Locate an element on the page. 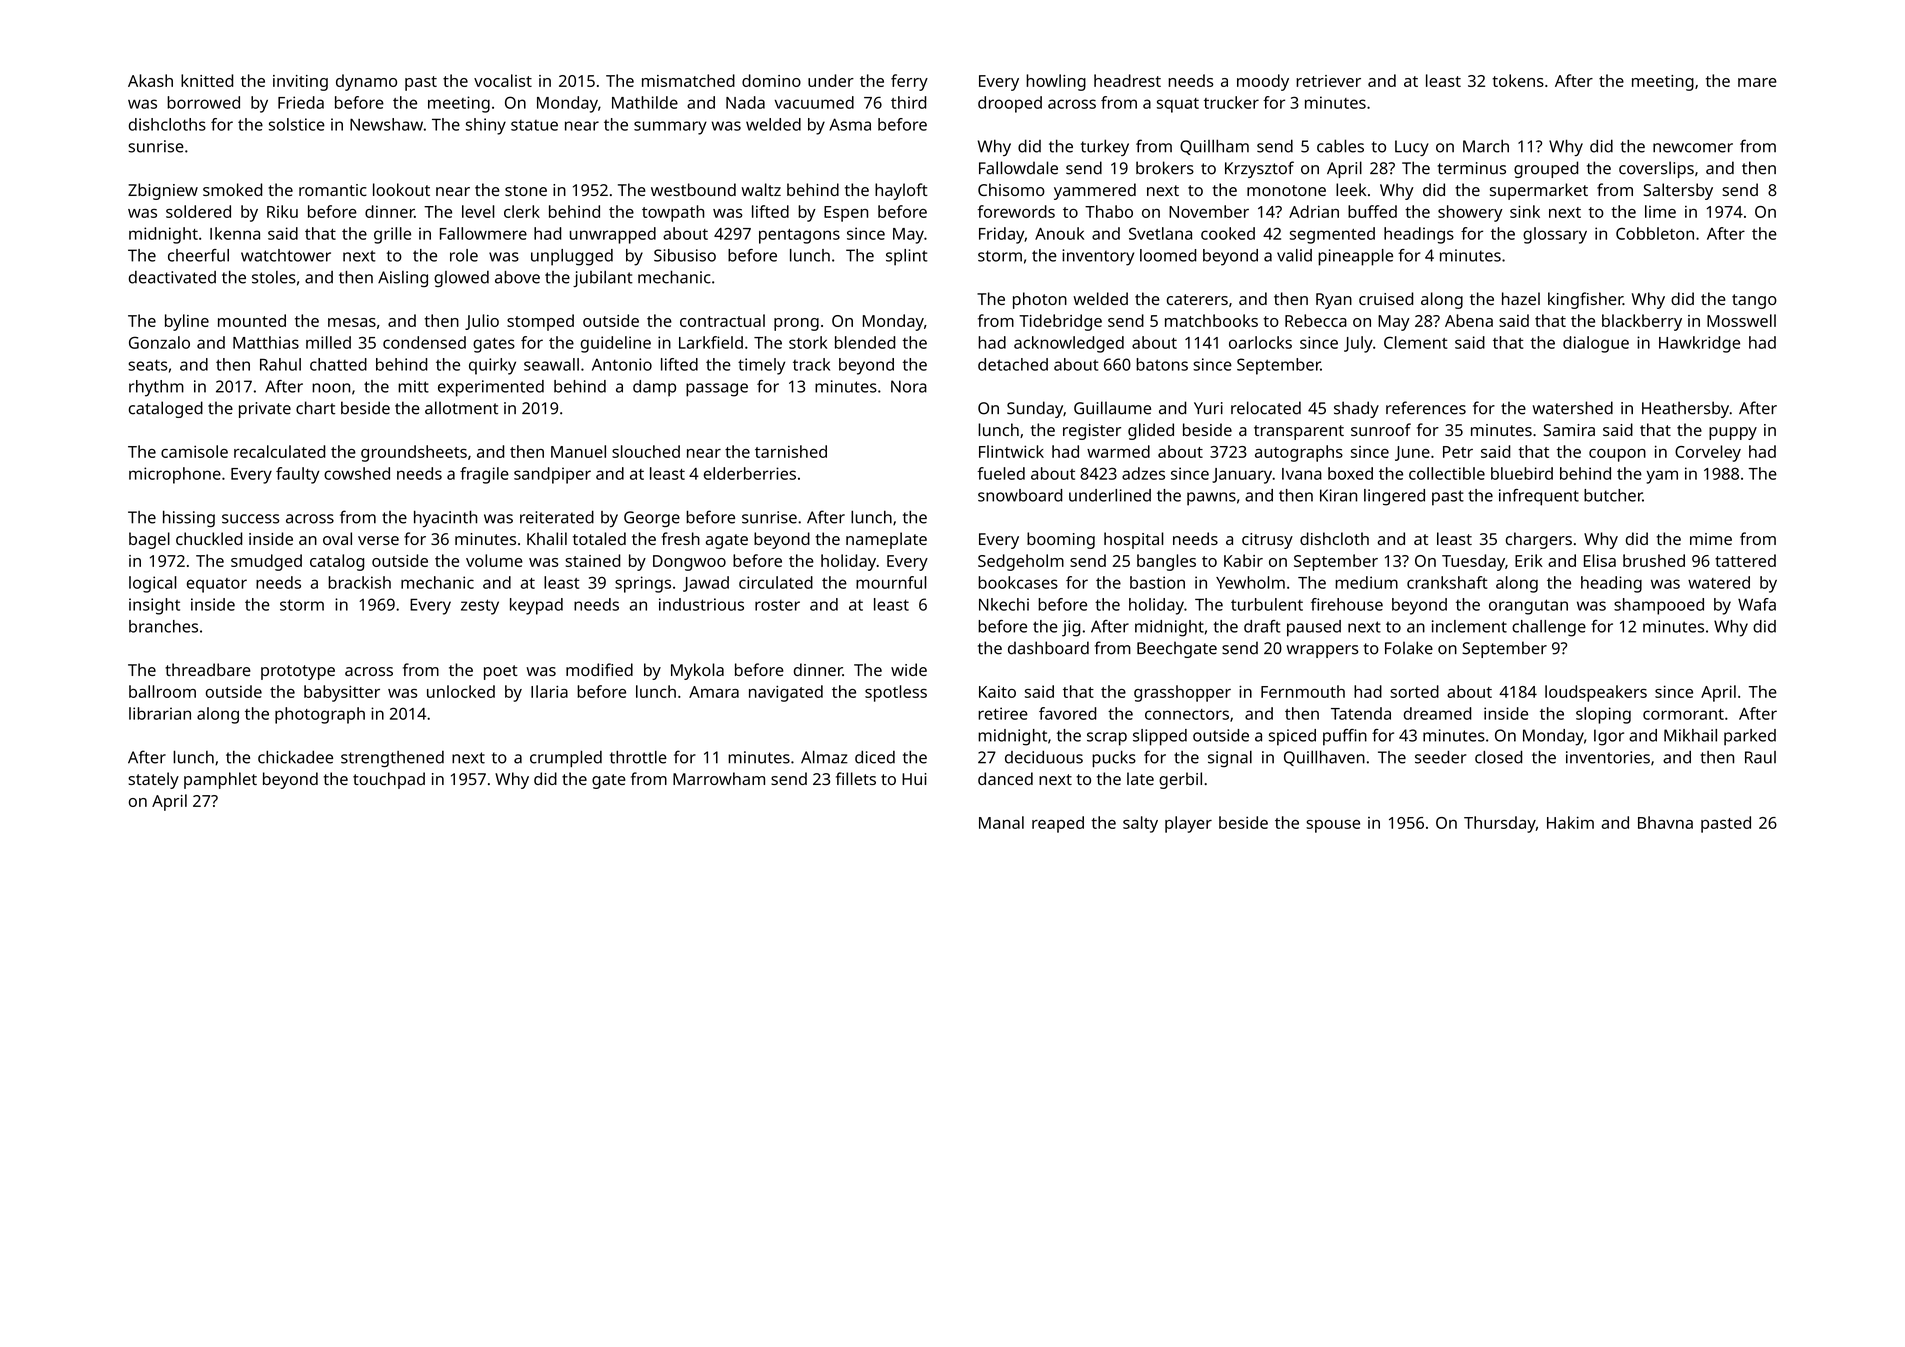 The height and width of the document is (1347, 1905). stone is located at coordinates (526, 190).
